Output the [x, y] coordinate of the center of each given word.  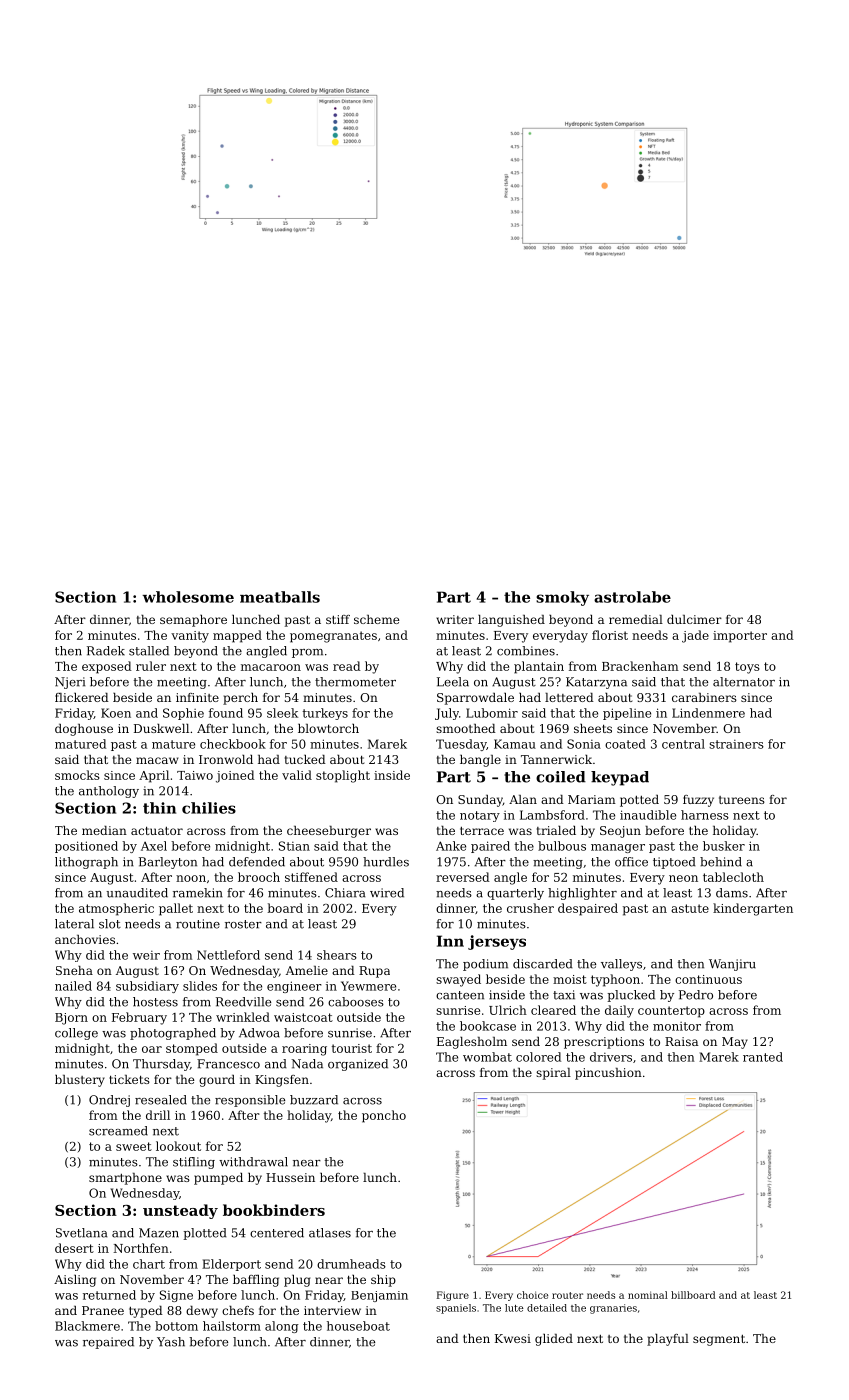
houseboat [358, 1326]
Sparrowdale [475, 699]
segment [719, 1340]
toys [747, 668]
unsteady [180, 1211]
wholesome [188, 597]
